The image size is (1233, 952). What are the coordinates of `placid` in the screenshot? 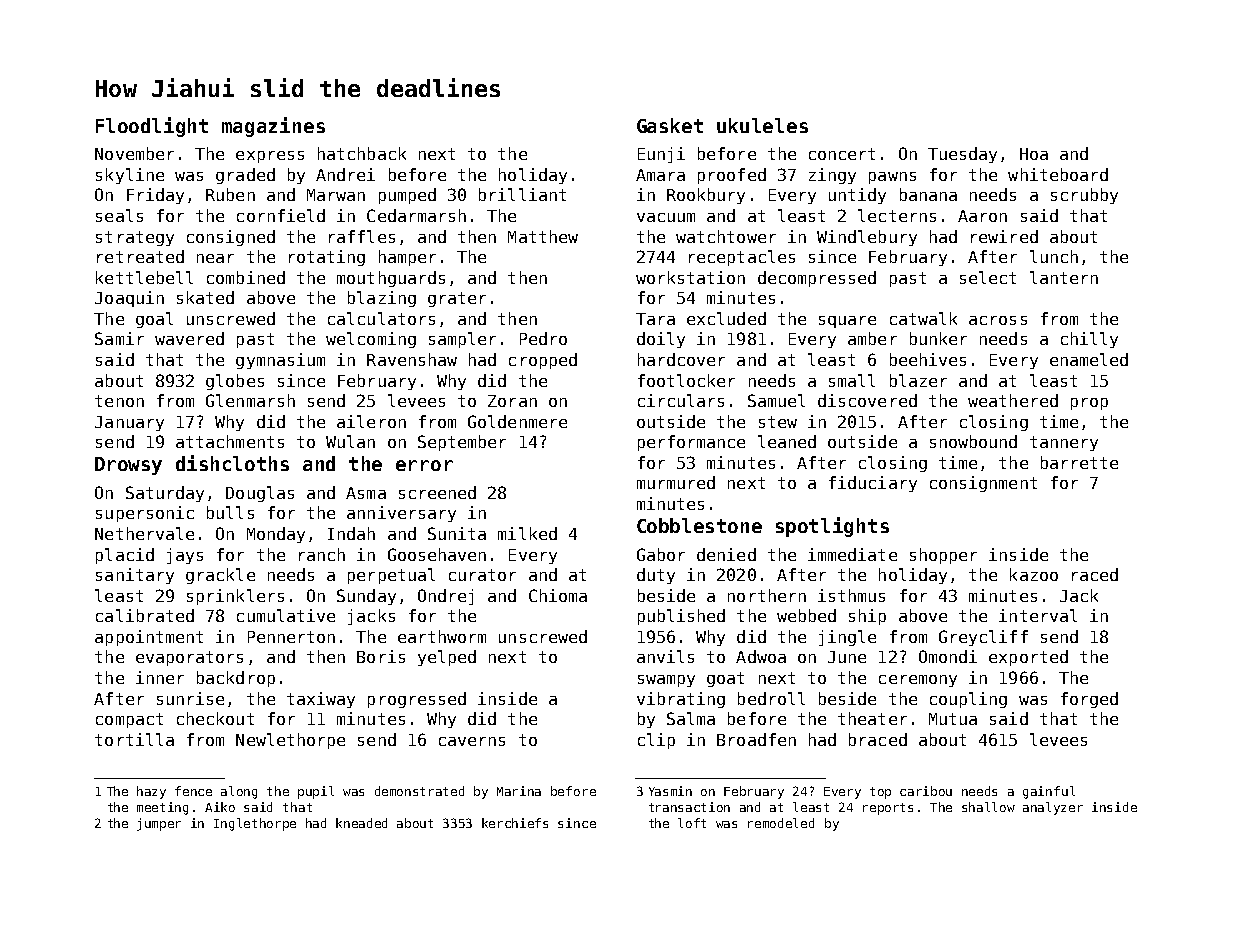 It's located at (125, 556).
